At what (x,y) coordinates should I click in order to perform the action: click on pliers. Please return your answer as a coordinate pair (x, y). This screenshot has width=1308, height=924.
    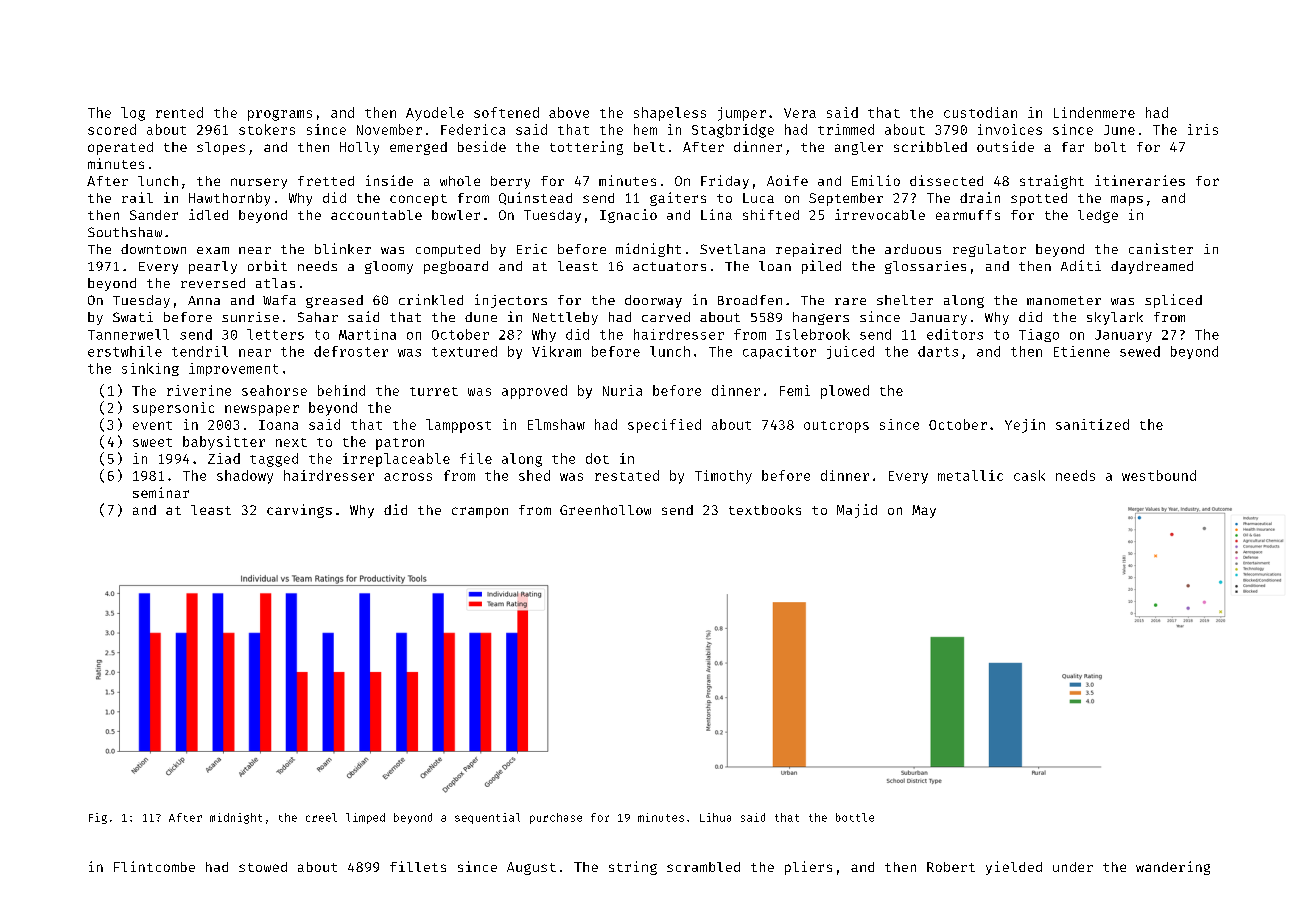
    Looking at the image, I should click on (808, 868).
